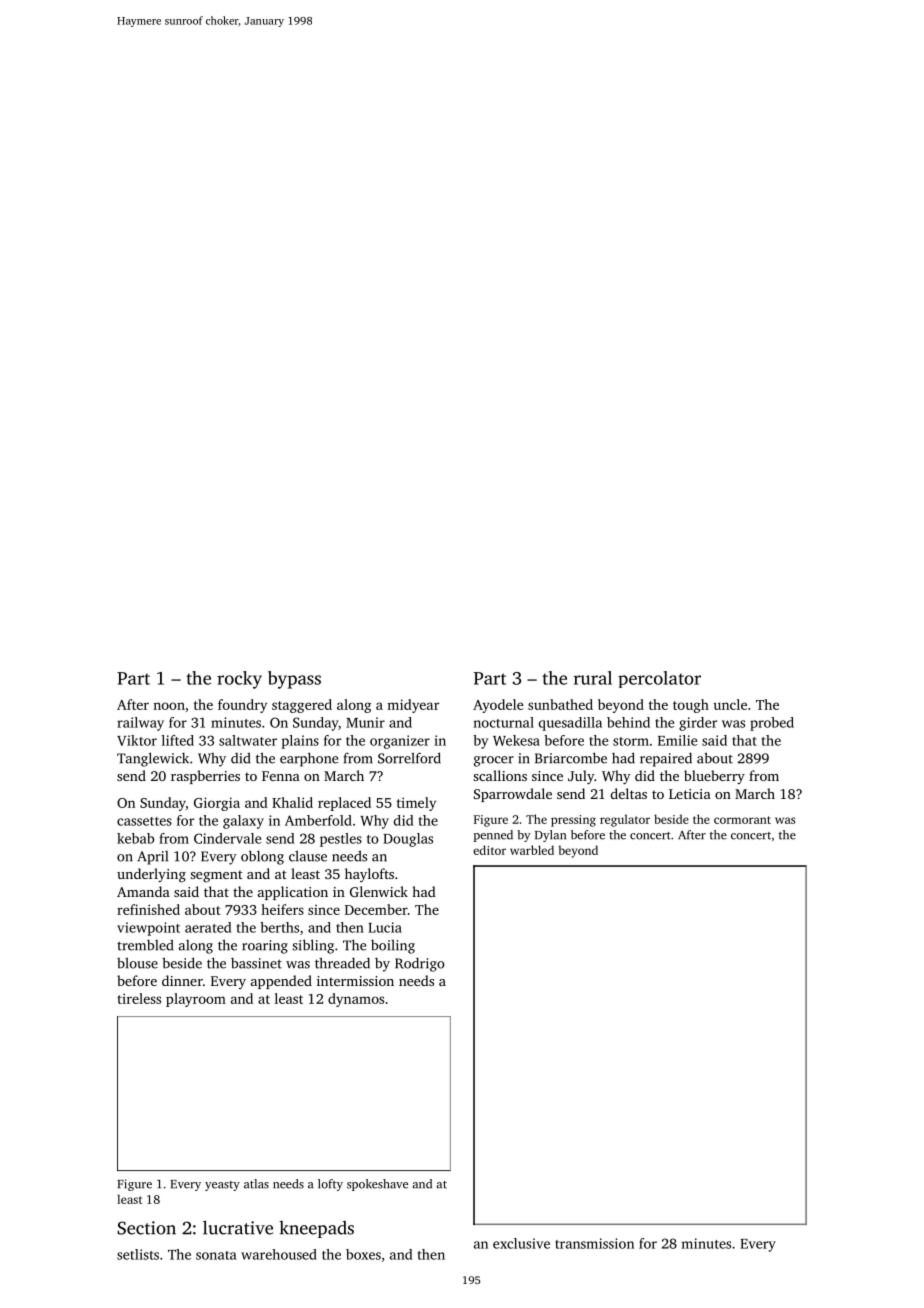  What do you see at coordinates (498, 706) in the page?
I see `Ayodele` at bounding box center [498, 706].
